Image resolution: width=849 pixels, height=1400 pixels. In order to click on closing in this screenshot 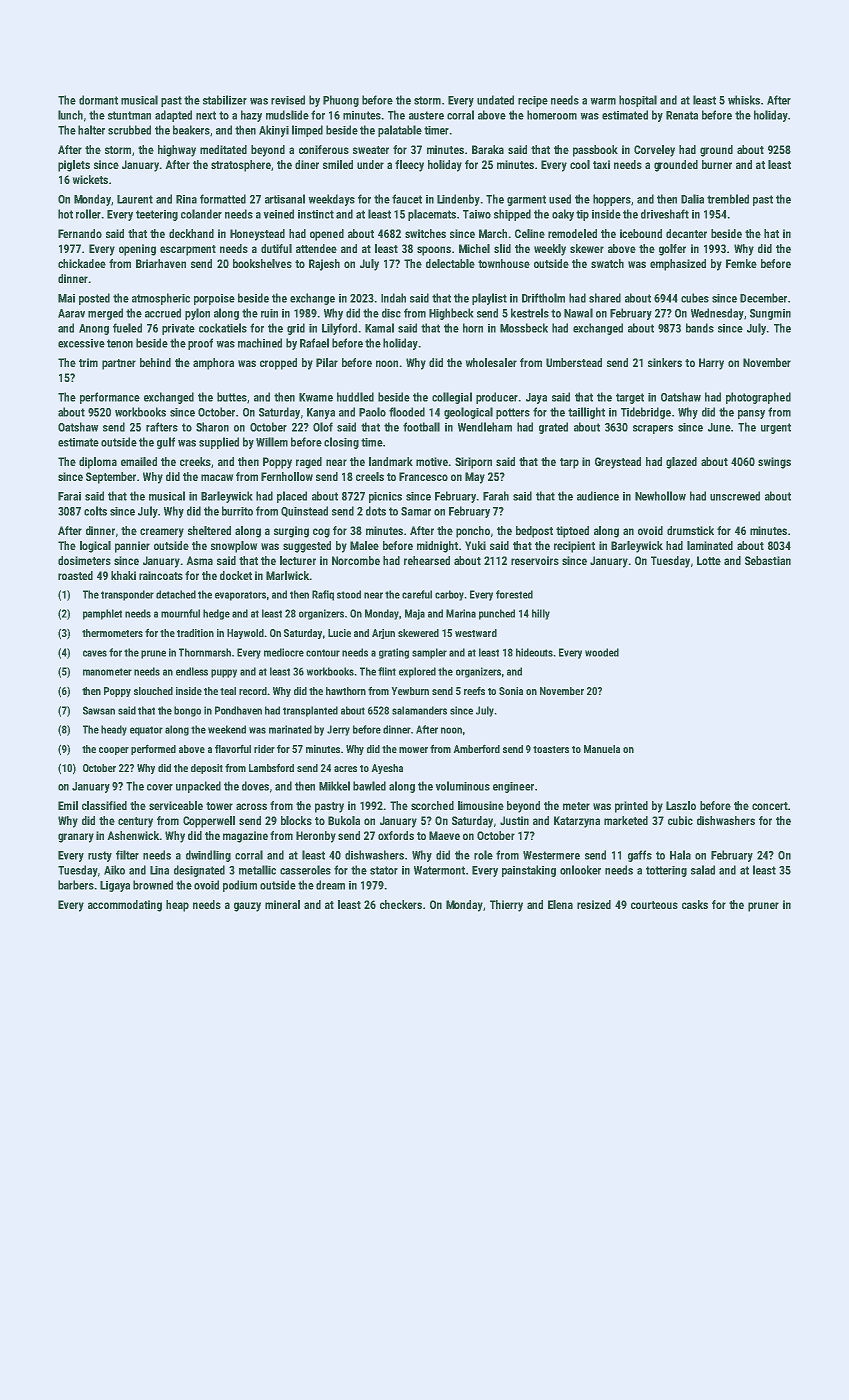, I will do `click(341, 443)`.
